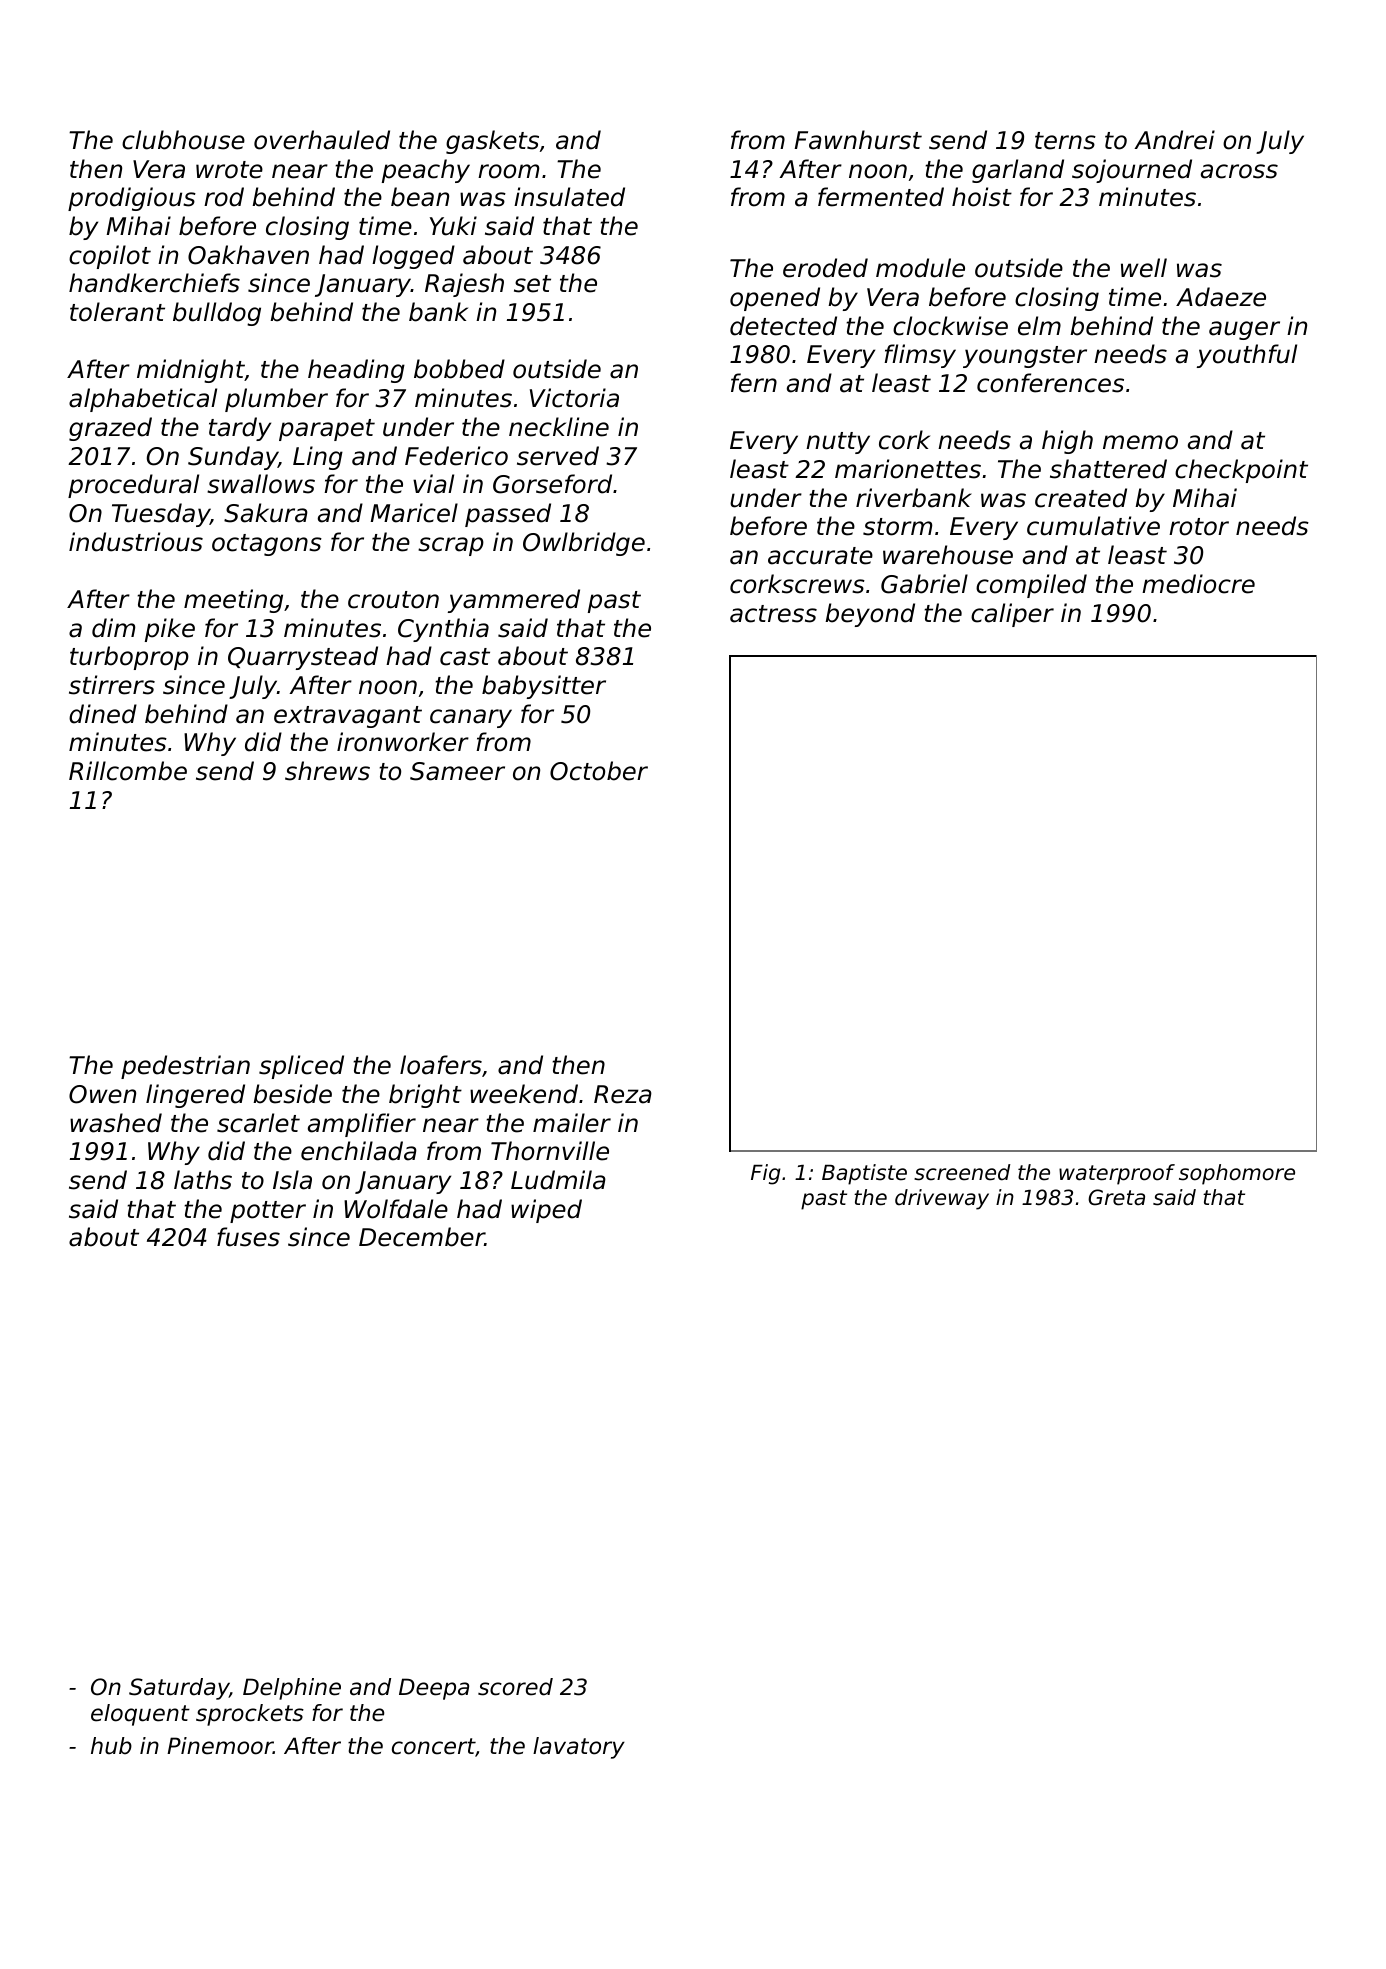 The height and width of the image is (1969, 1386). I want to click on Saturday, so click(179, 1689).
